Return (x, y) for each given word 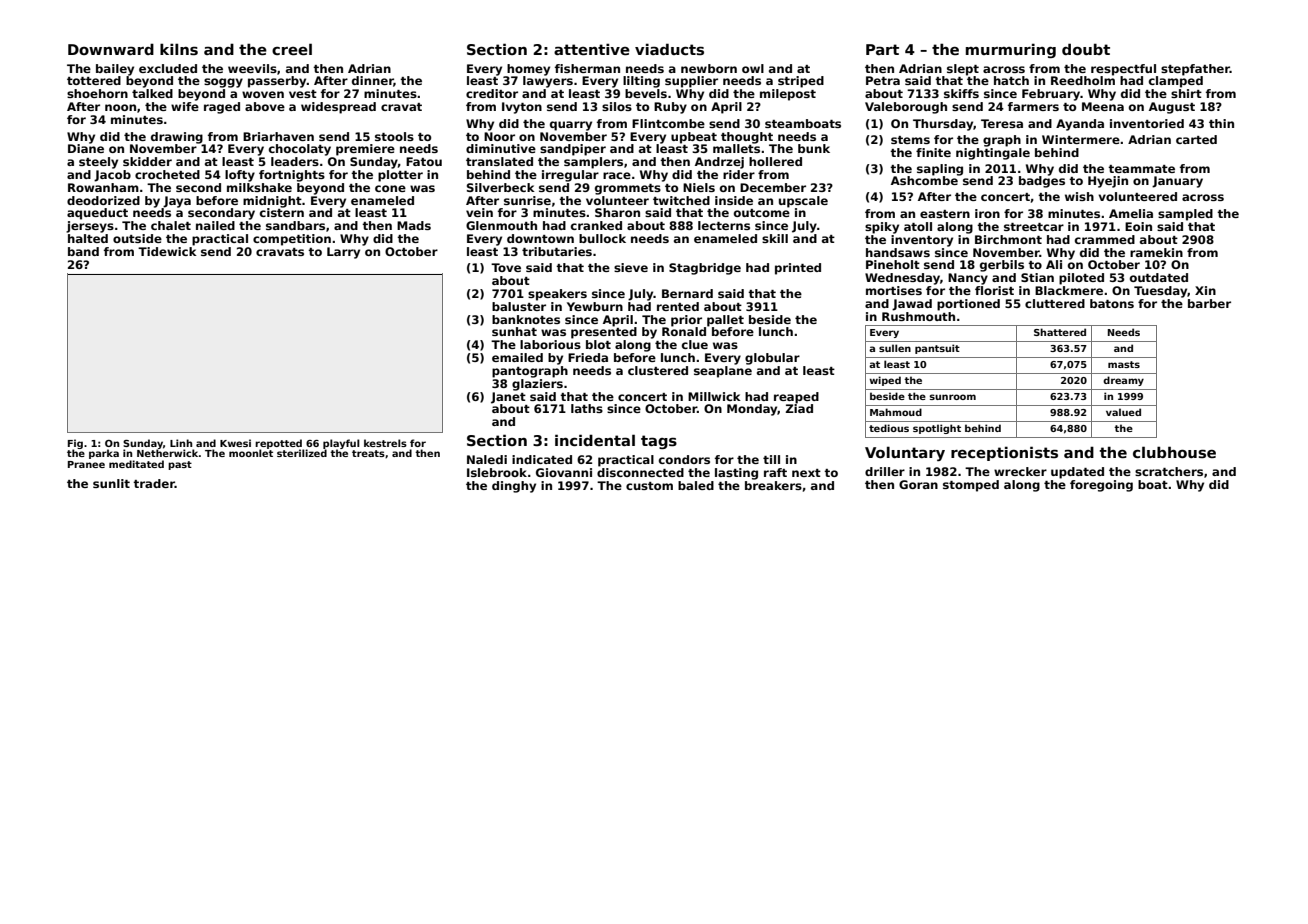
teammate (1141, 169)
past (180, 465)
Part (882, 49)
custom (649, 486)
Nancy (968, 279)
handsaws (898, 252)
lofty (240, 176)
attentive (592, 49)
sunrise (527, 200)
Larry (343, 253)
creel (292, 49)
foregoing (1101, 486)
